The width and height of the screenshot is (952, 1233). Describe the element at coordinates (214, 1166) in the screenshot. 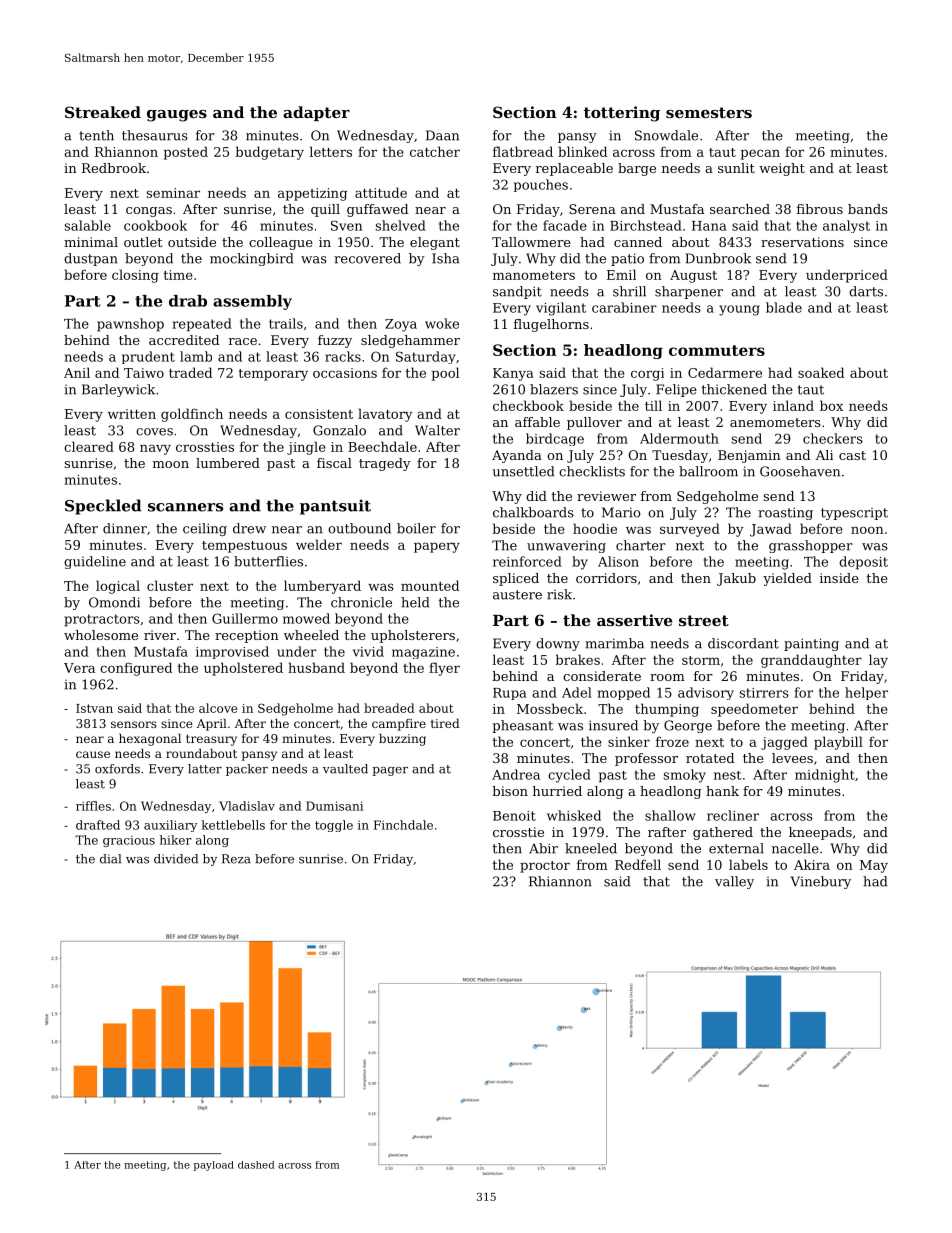

I see `payload` at that location.
